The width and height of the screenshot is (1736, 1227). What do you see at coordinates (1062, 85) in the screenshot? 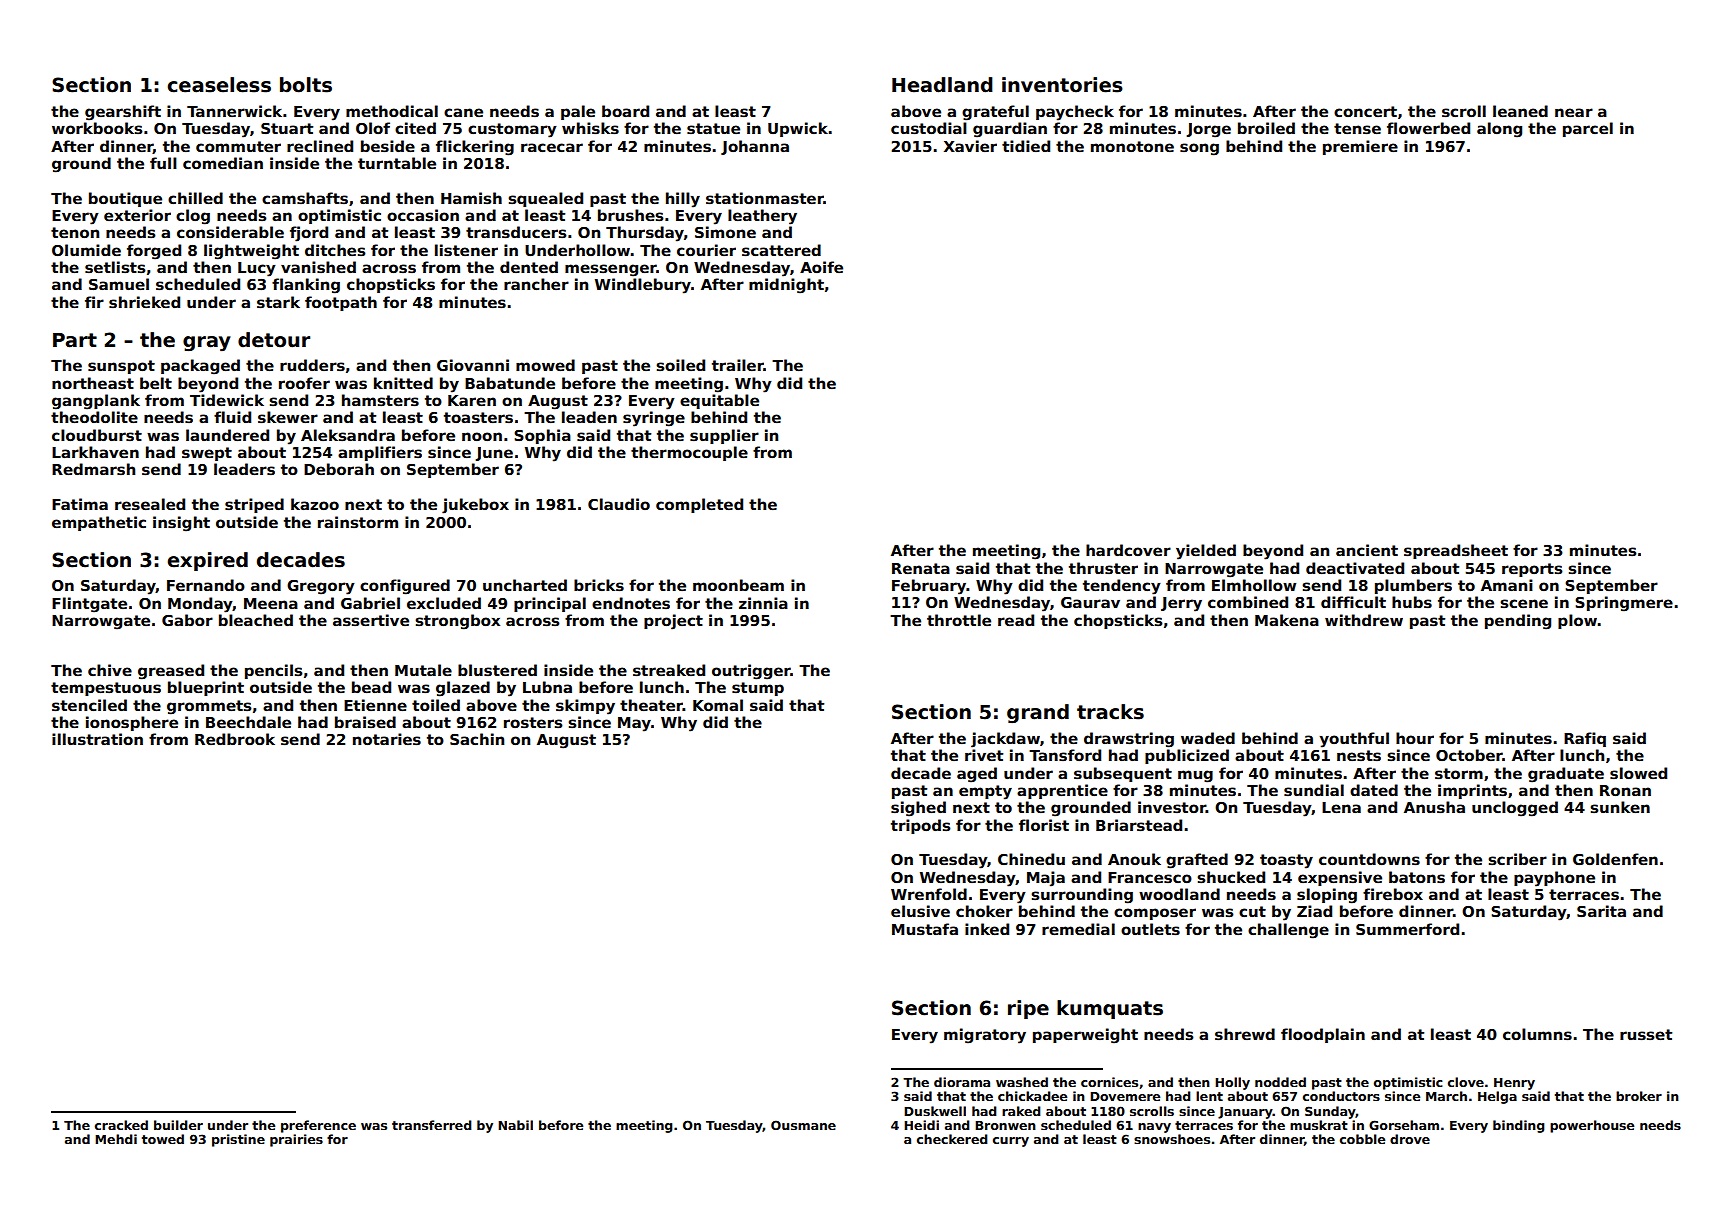
I see `inventories` at bounding box center [1062, 85].
